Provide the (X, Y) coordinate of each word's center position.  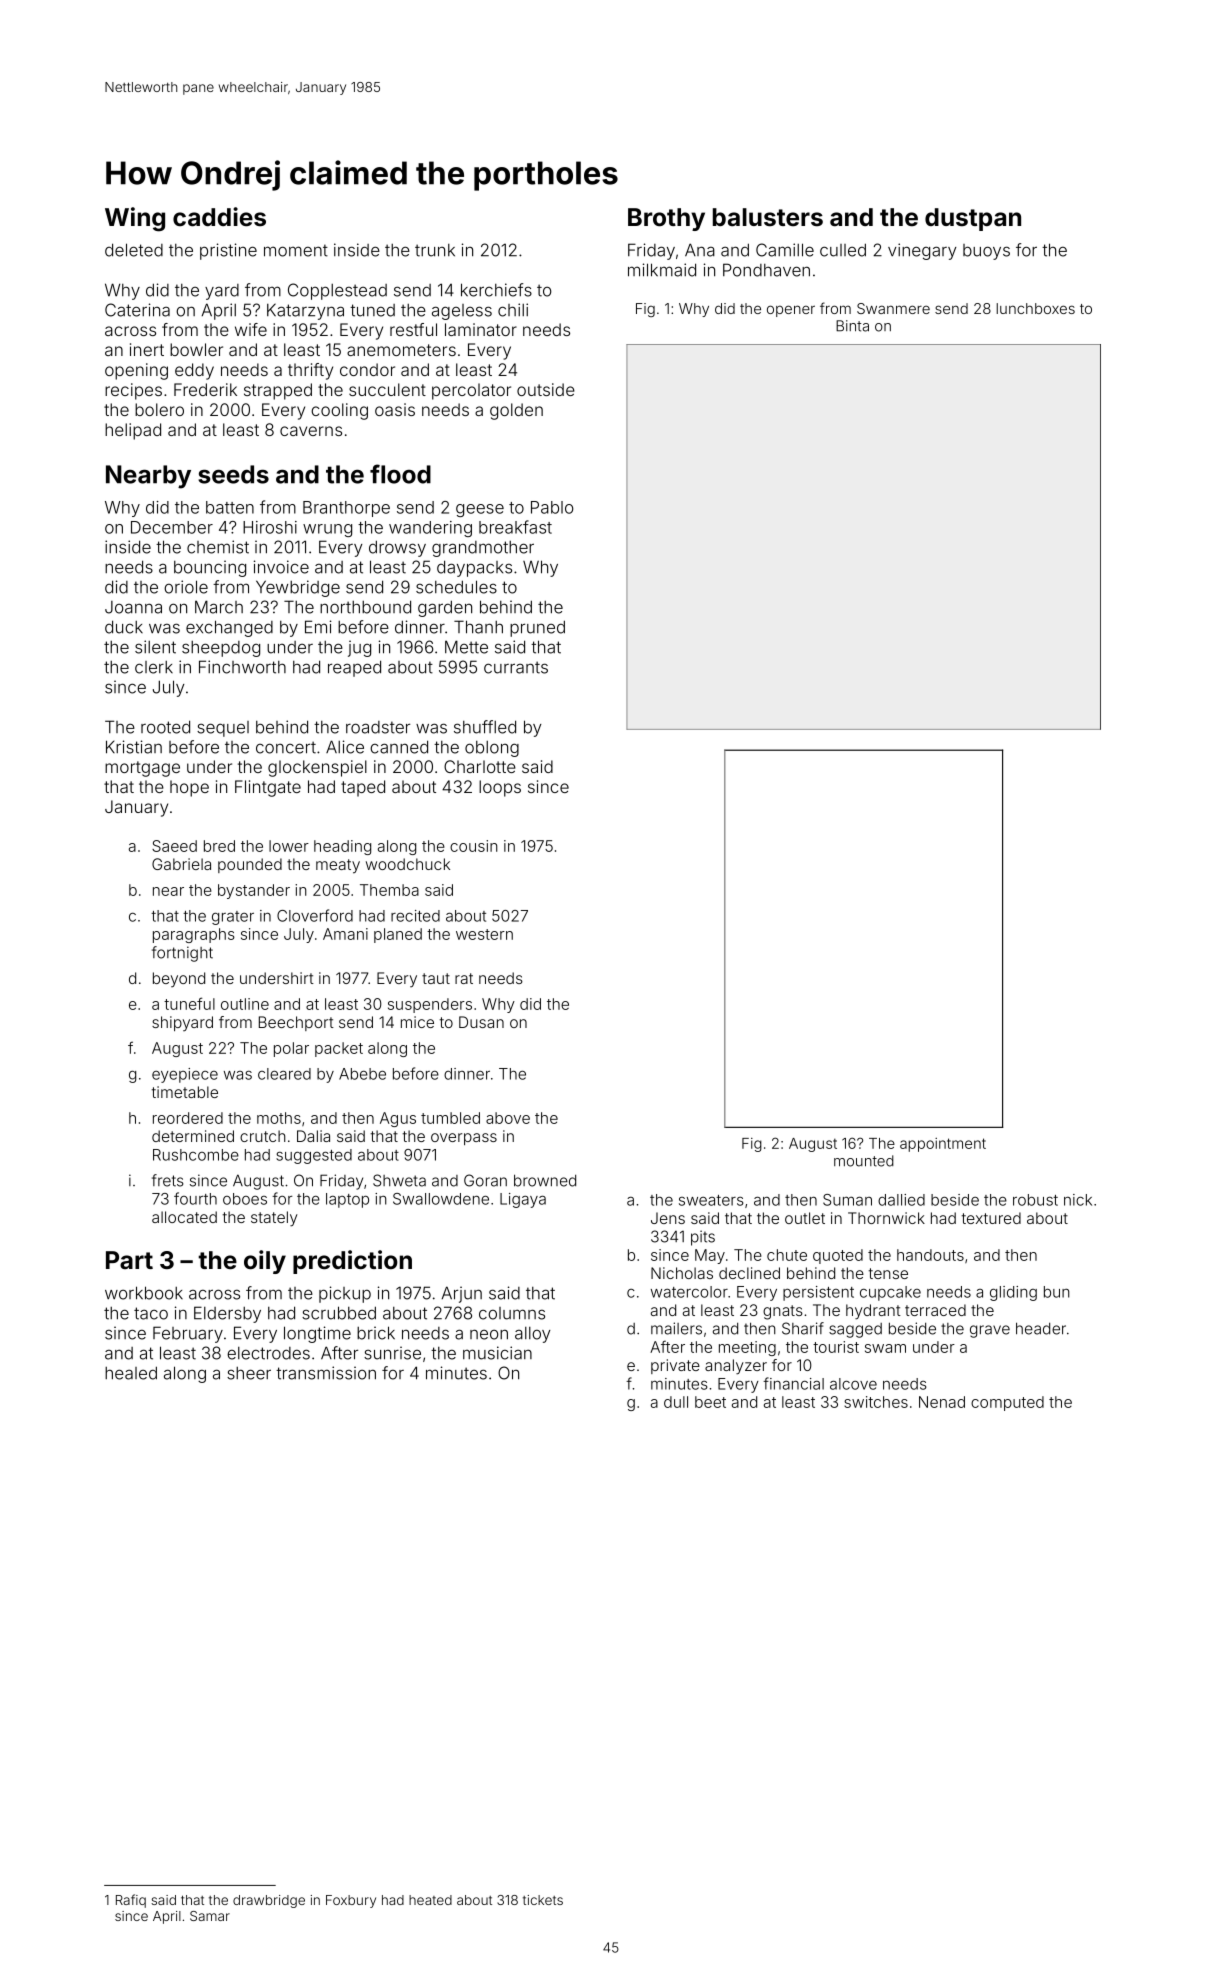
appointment (943, 1145)
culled (843, 250)
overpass (464, 1139)
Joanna (133, 607)
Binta (852, 326)
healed (131, 1373)
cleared (284, 1074)
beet (710, 1402)
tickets (543, 1900)
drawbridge (269, 1901)
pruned (537, 628)
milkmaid (662, 270)
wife (251, 329)
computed (1007, 1403)
